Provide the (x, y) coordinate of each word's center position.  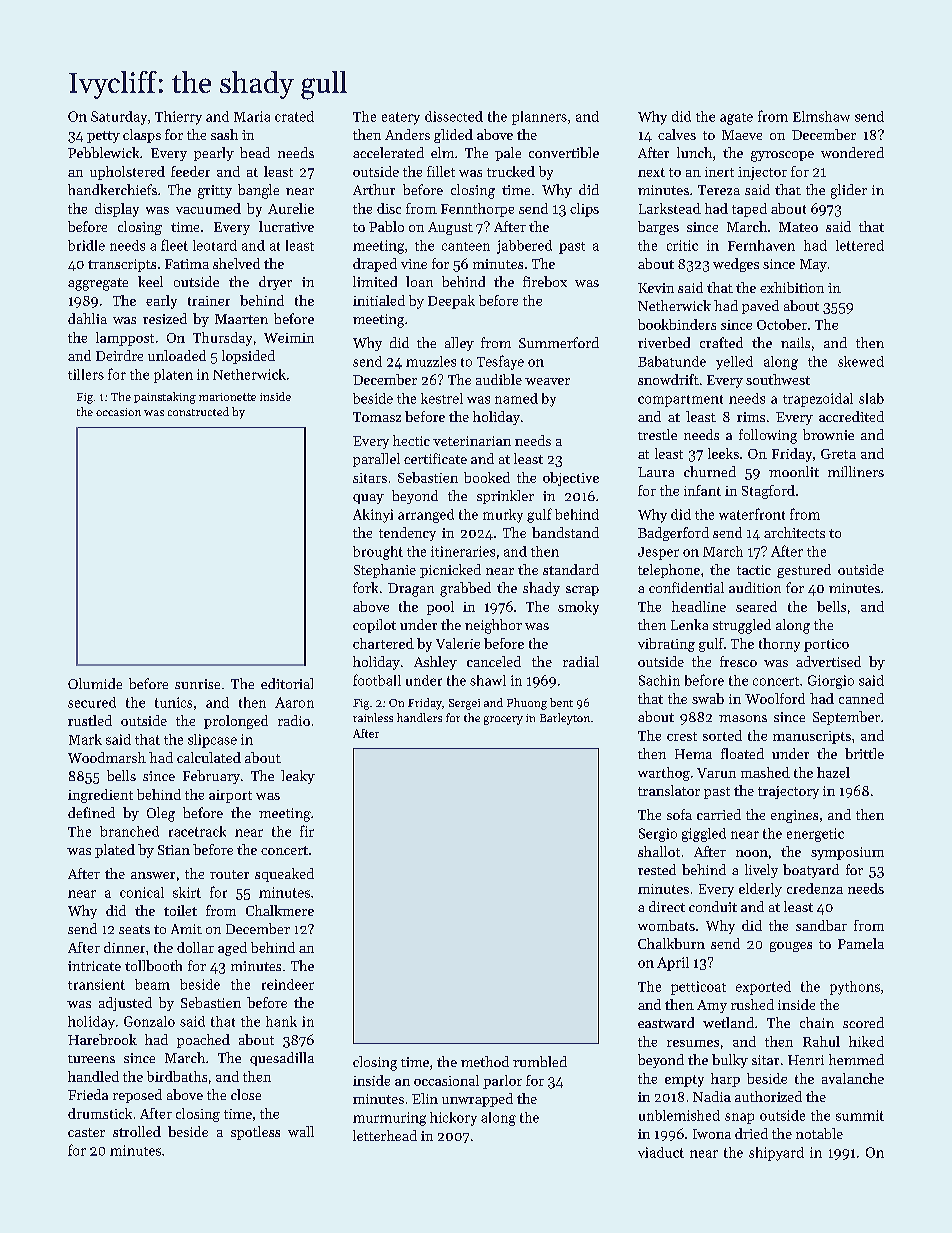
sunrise (197, 684)
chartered (383, 643)
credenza (815, 888)
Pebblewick (103, 152)
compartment (680, 401)
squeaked (284, 875)
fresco (738, 661)
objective (571, 479)
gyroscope (782, 156)
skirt (187, 892)
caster (86, 1132)
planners (539, 118)
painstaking (165, 398)
